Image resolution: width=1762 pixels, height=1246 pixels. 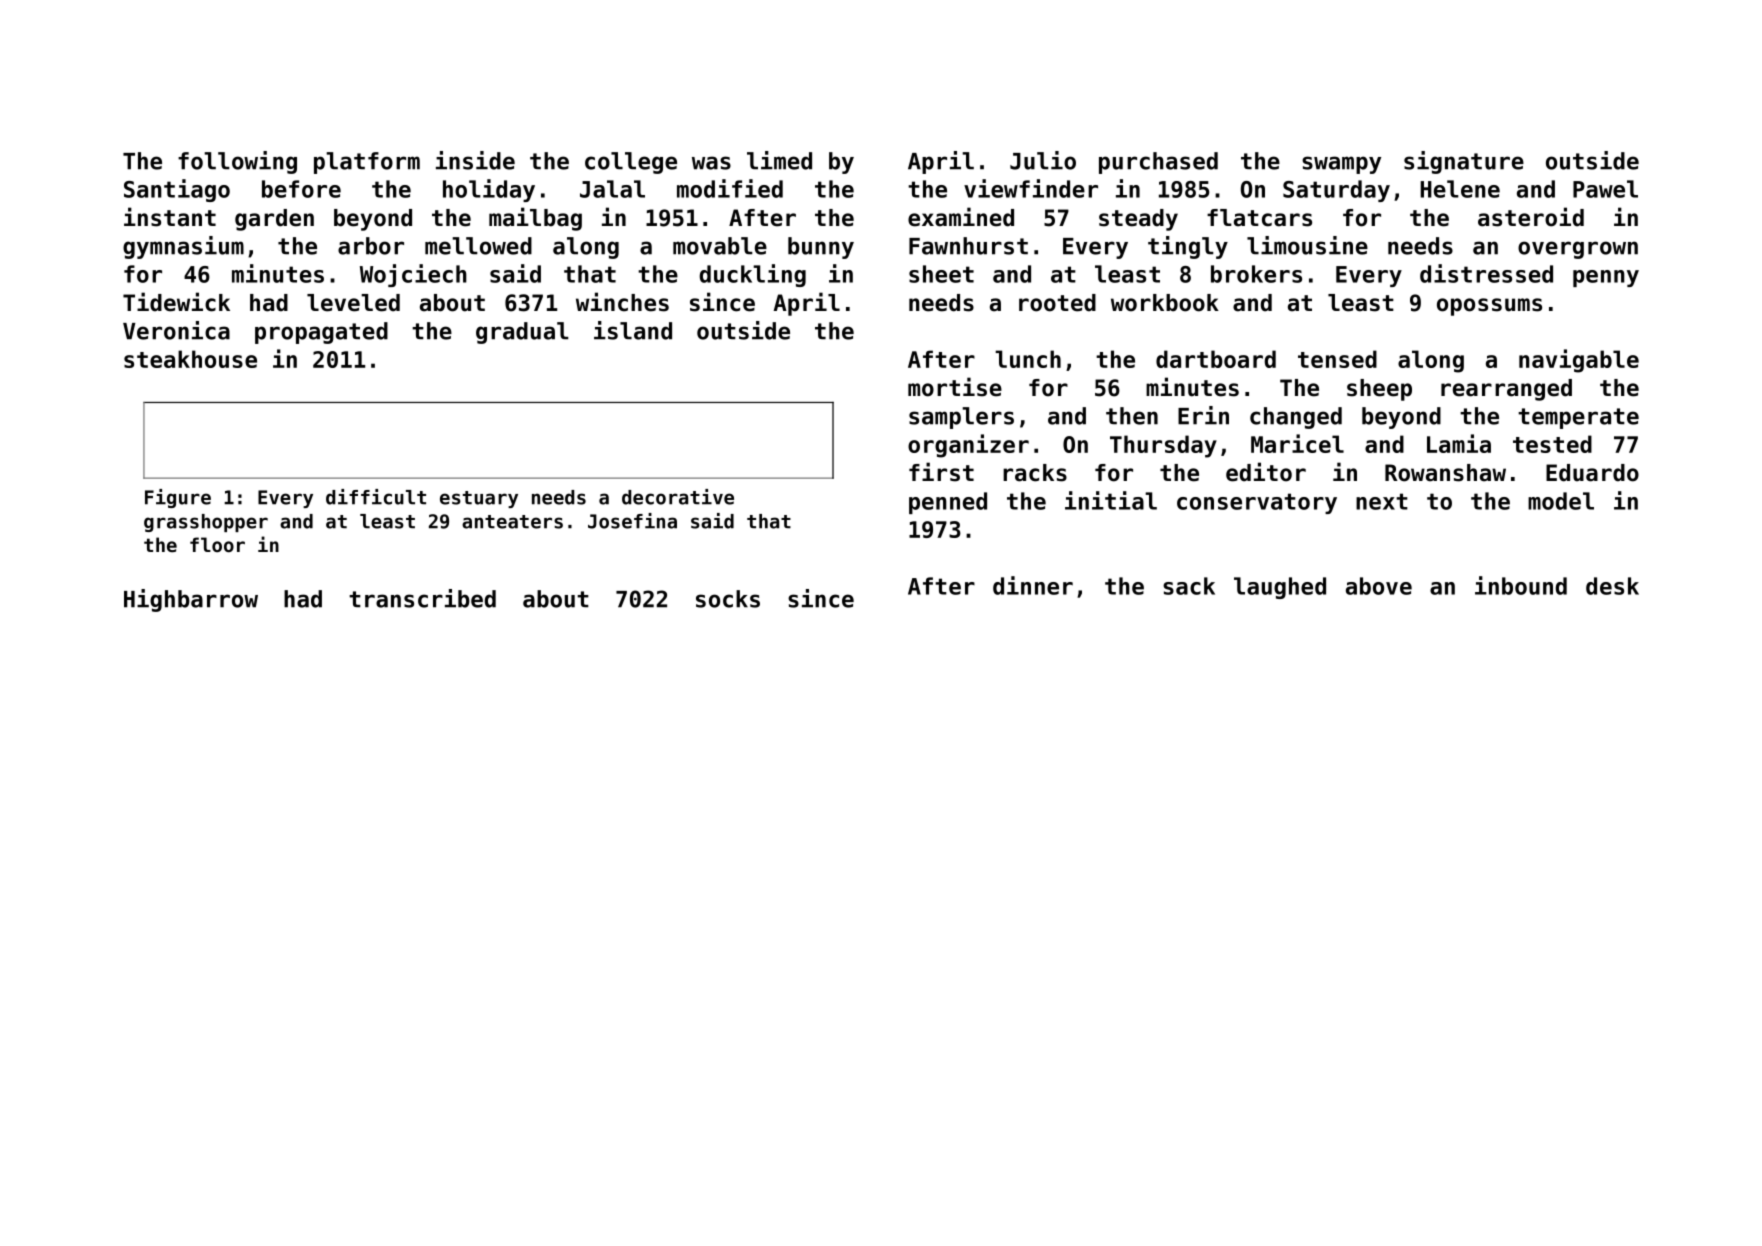 What do you see at coordinates (1464, 162) in the document?
I see `signature` at bounding box center [1464, 162].
